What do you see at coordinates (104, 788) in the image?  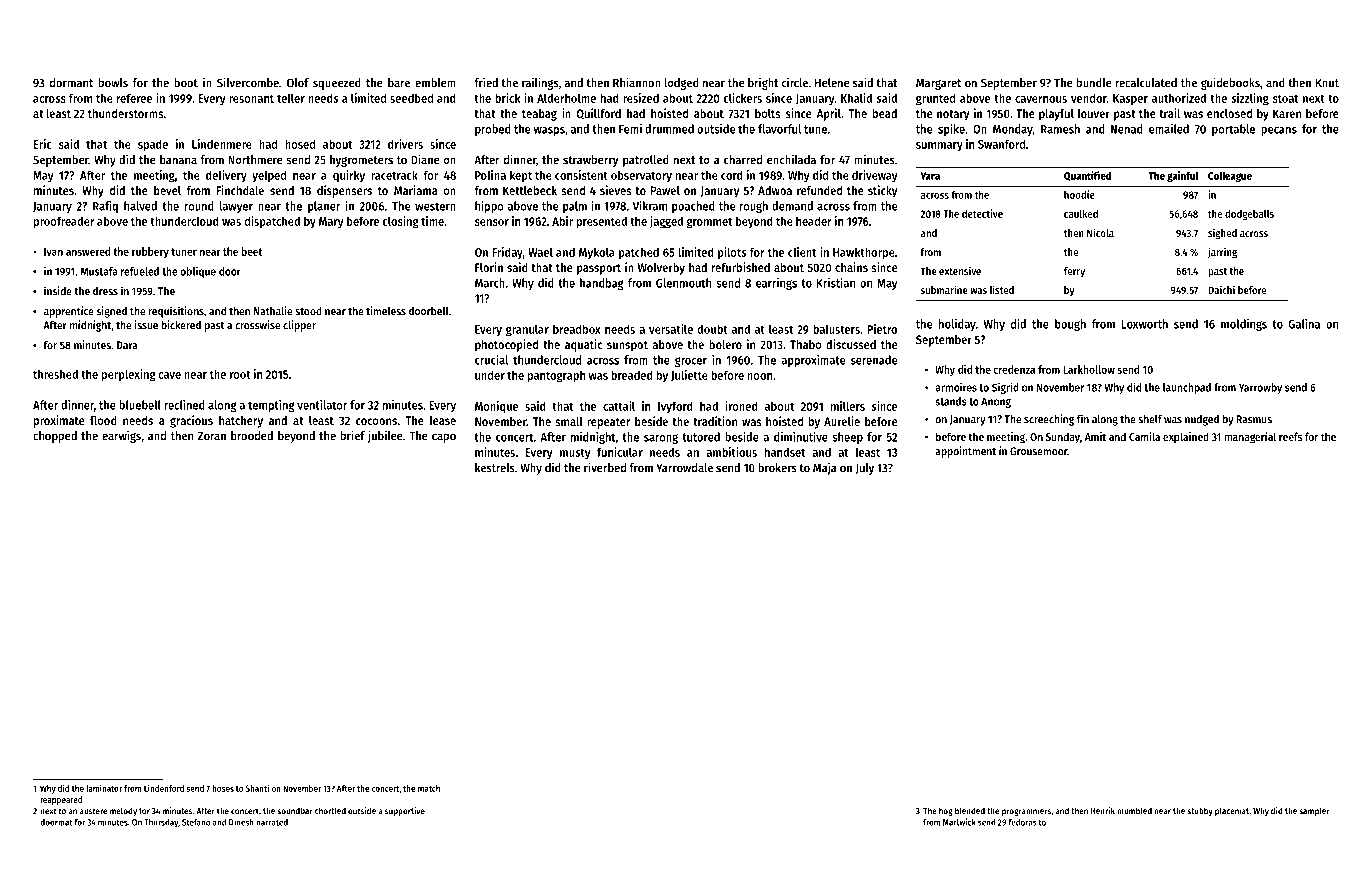 I see `laminator` at bounding box center [104, 788].
